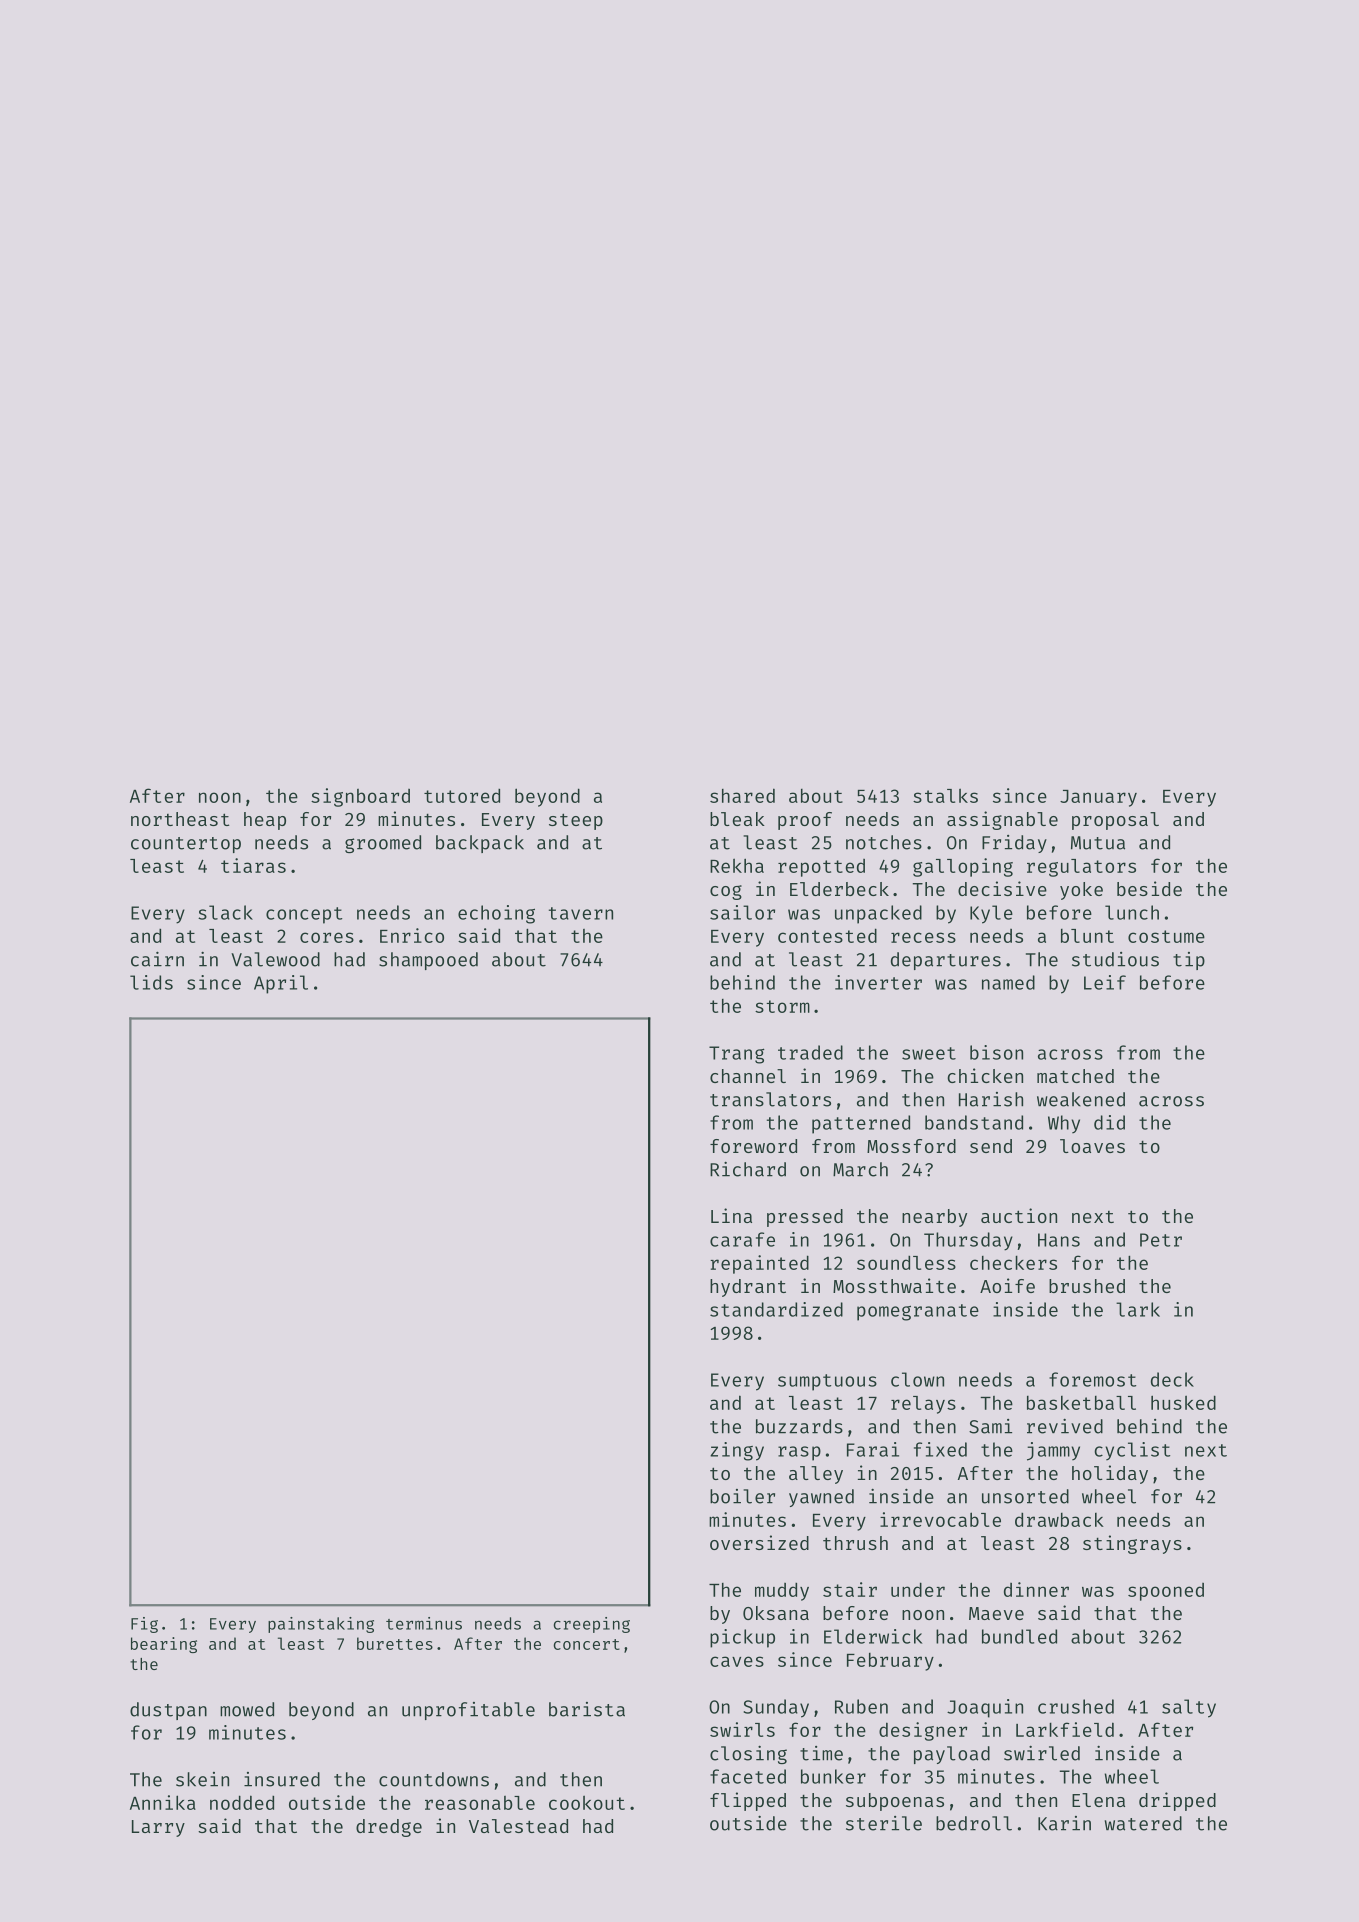 Image resolution: width=1359 pixels, height=1922 pixels. I want to click on Larry, so click(158, 1828).
